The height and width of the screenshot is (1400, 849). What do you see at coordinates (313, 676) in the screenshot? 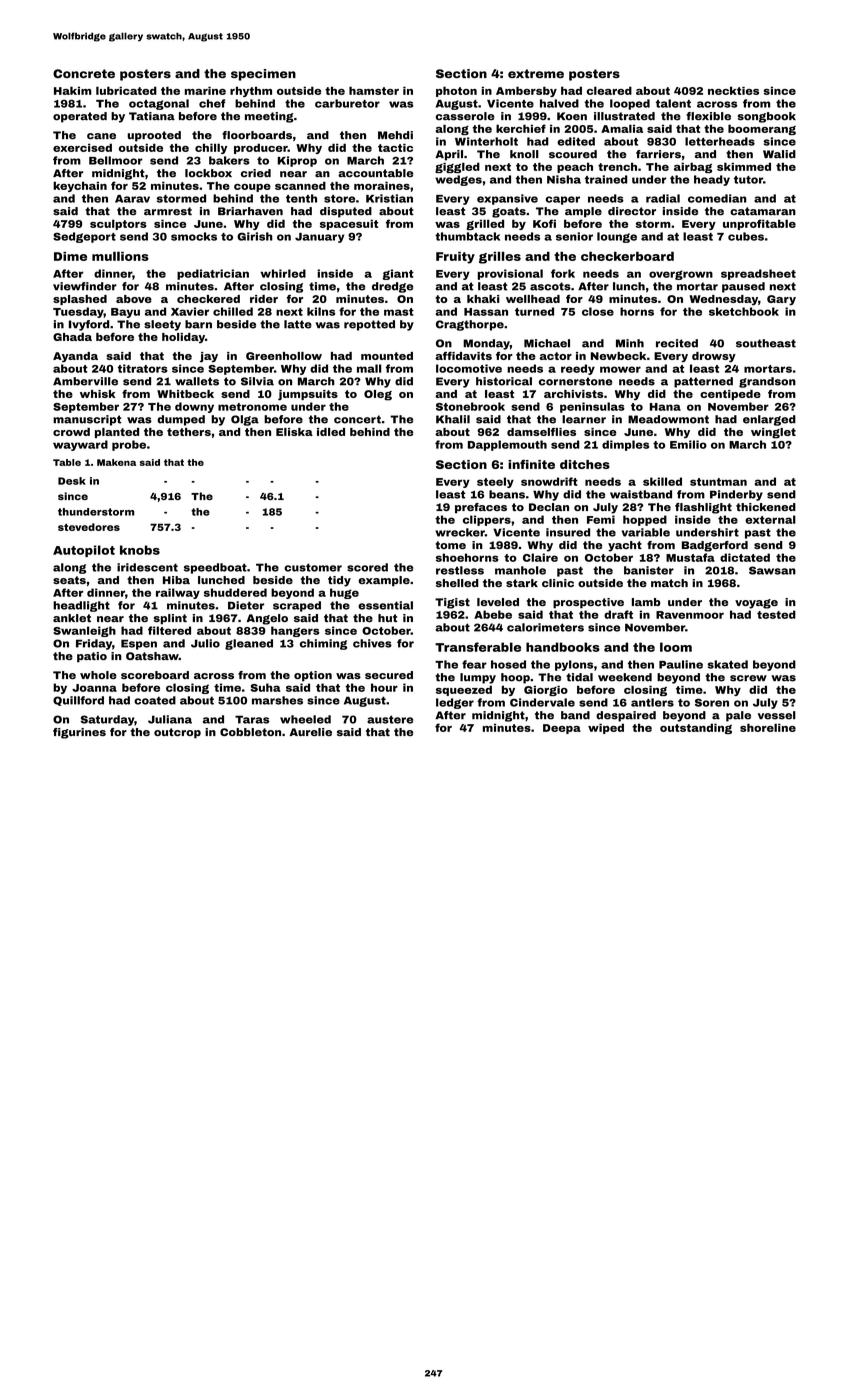
I see `option` at bounding box center [313, 676].
